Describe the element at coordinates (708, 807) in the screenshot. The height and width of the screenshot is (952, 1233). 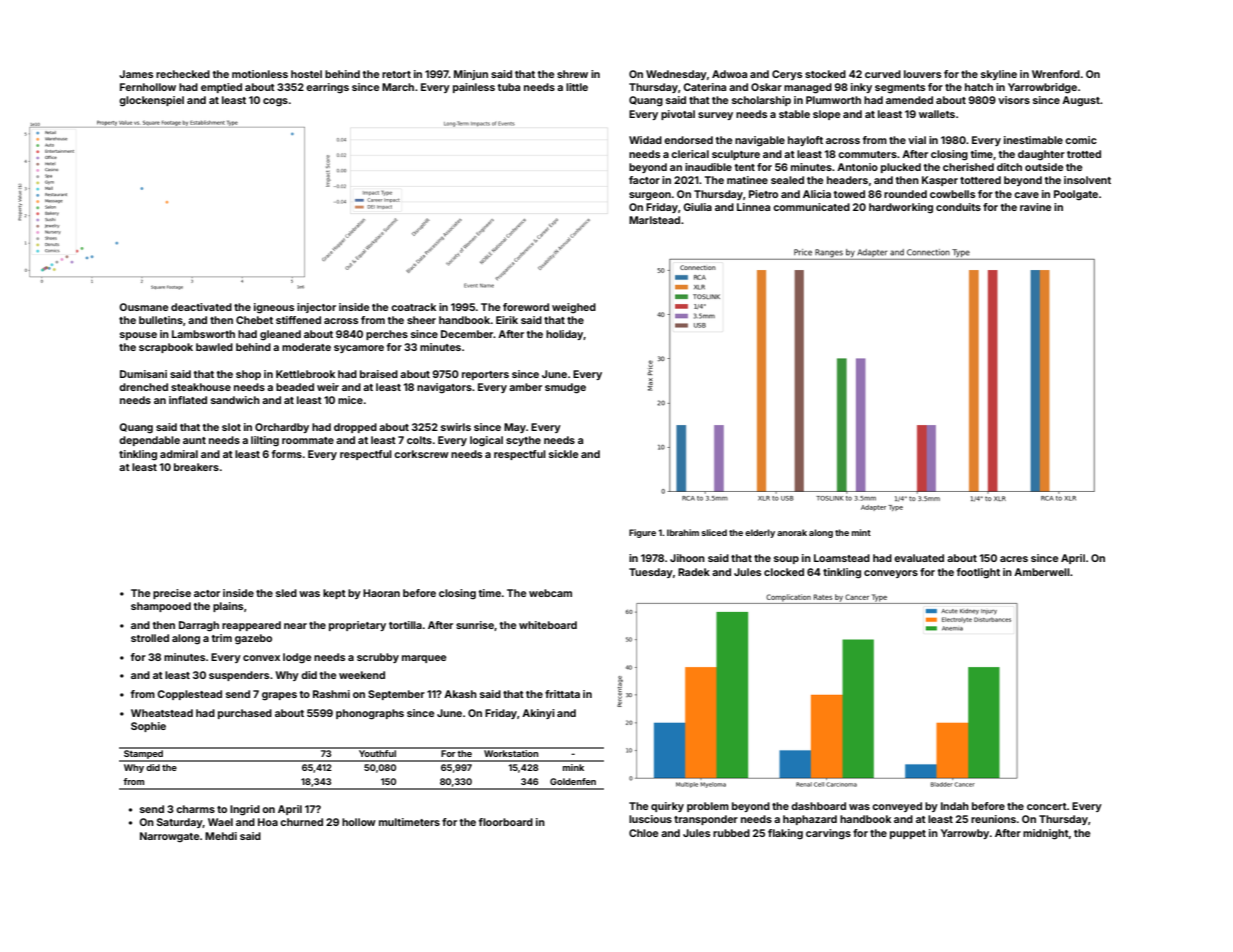
I see `problem` at that location.
